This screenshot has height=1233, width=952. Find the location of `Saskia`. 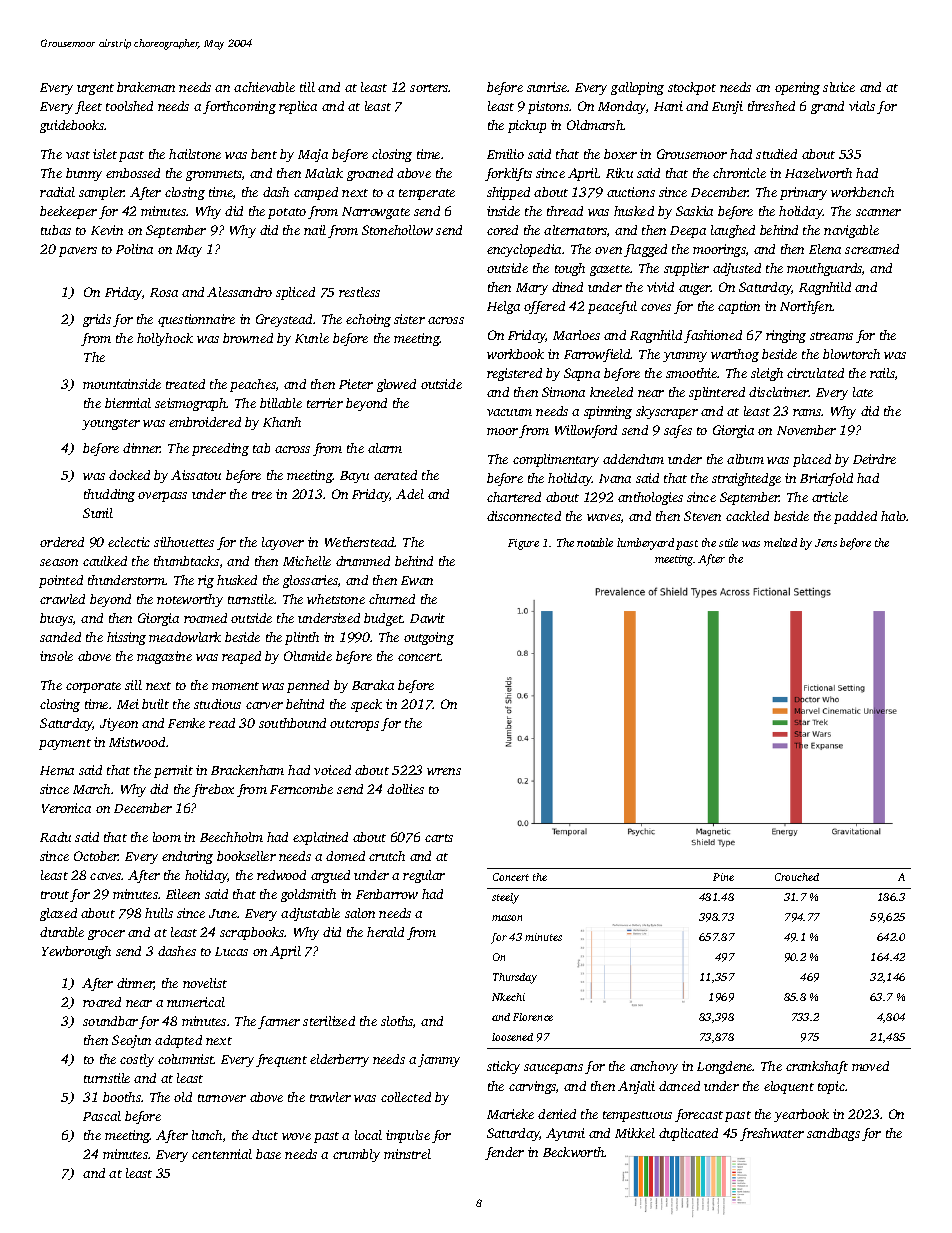

Saskia is located at coordinates (694, 211).
